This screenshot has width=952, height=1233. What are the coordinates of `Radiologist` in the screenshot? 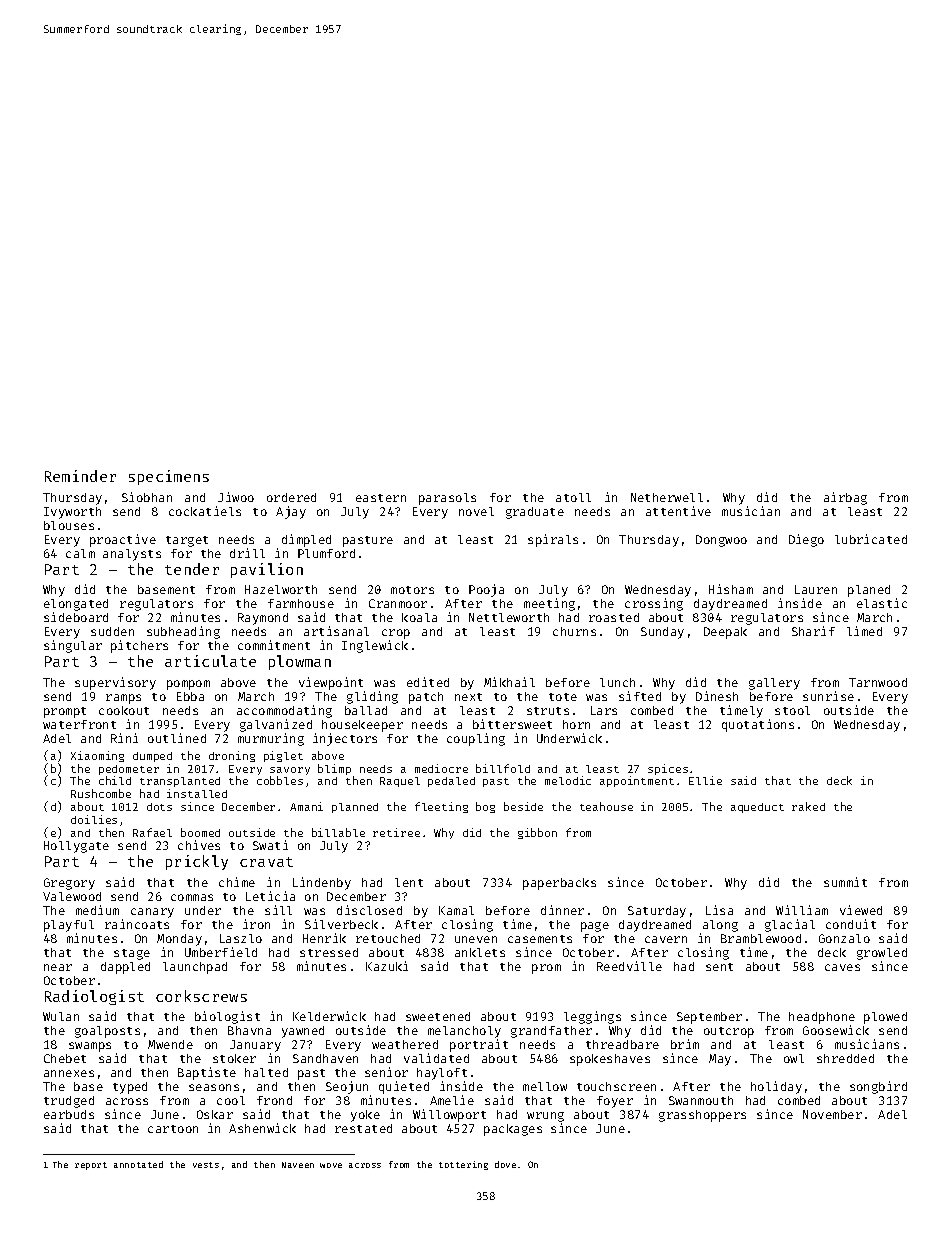 It's located at (94, 997).
